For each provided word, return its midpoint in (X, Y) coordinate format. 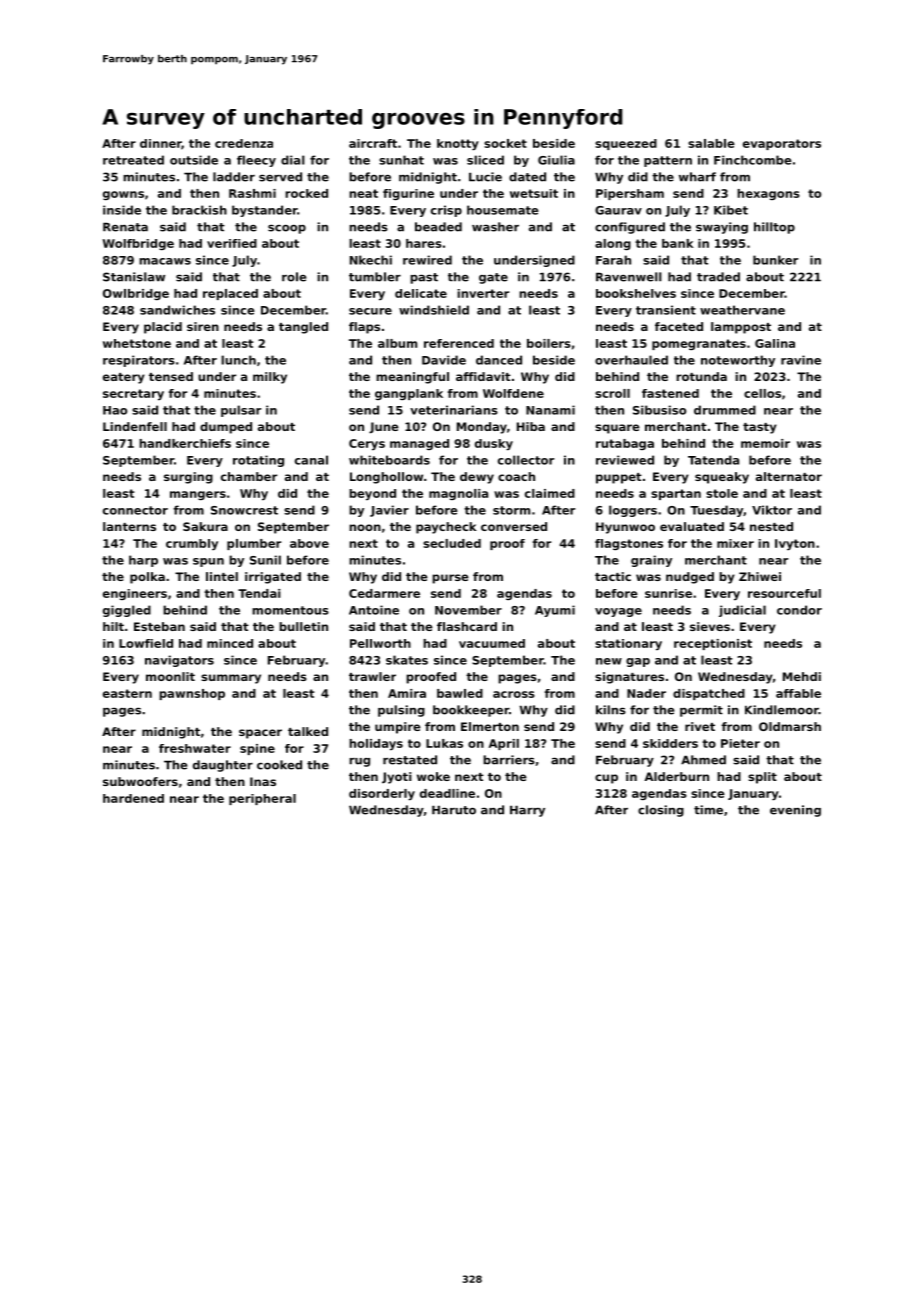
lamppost (741, 328)
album (397, 343)
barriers (509, 760)
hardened (133, 798)
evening (795, 811)
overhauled (631, 360)
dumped (226, 428)
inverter (483, 293)
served (280, 177)
